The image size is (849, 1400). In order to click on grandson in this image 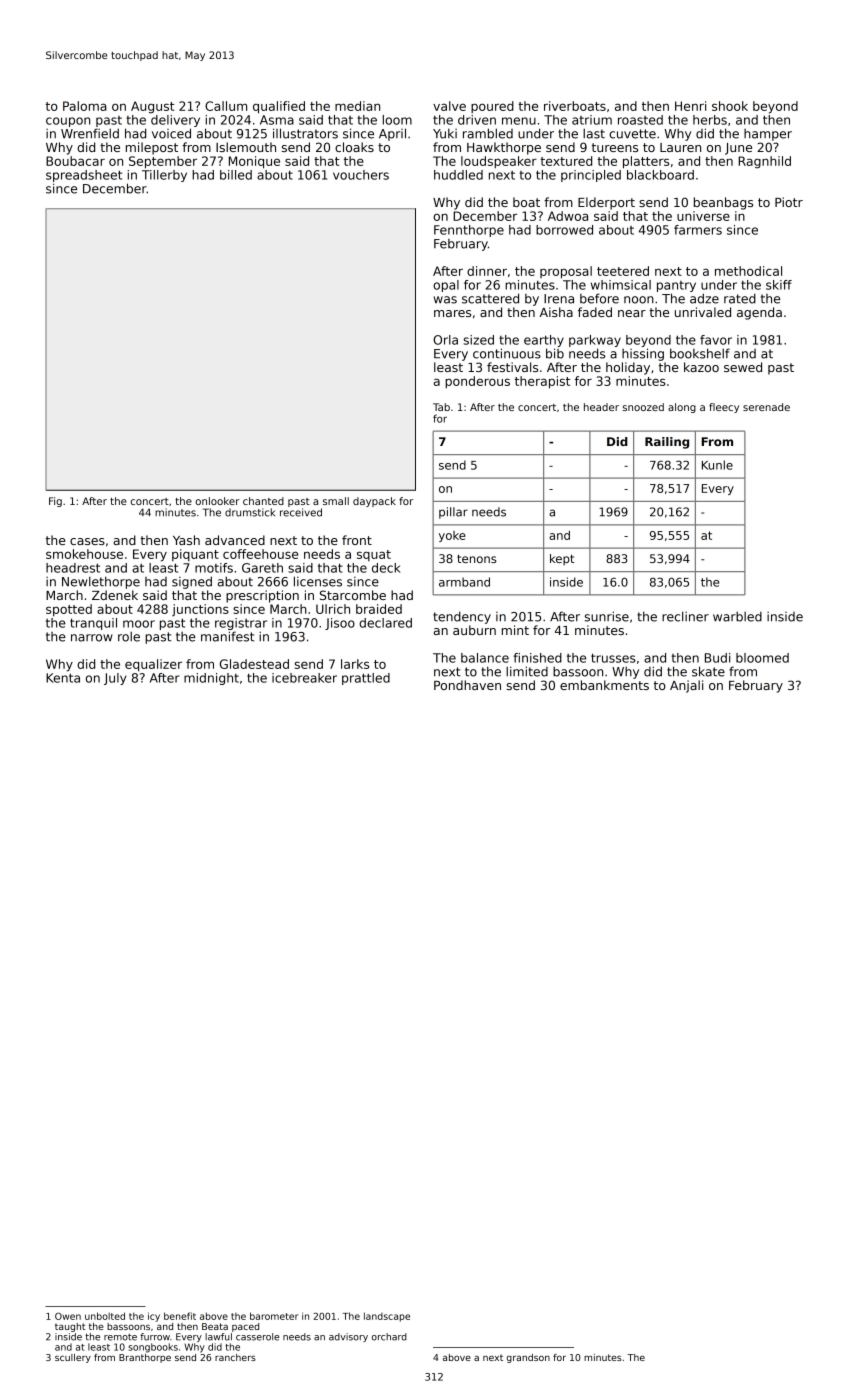, I will do `click(528, 1358)`.
